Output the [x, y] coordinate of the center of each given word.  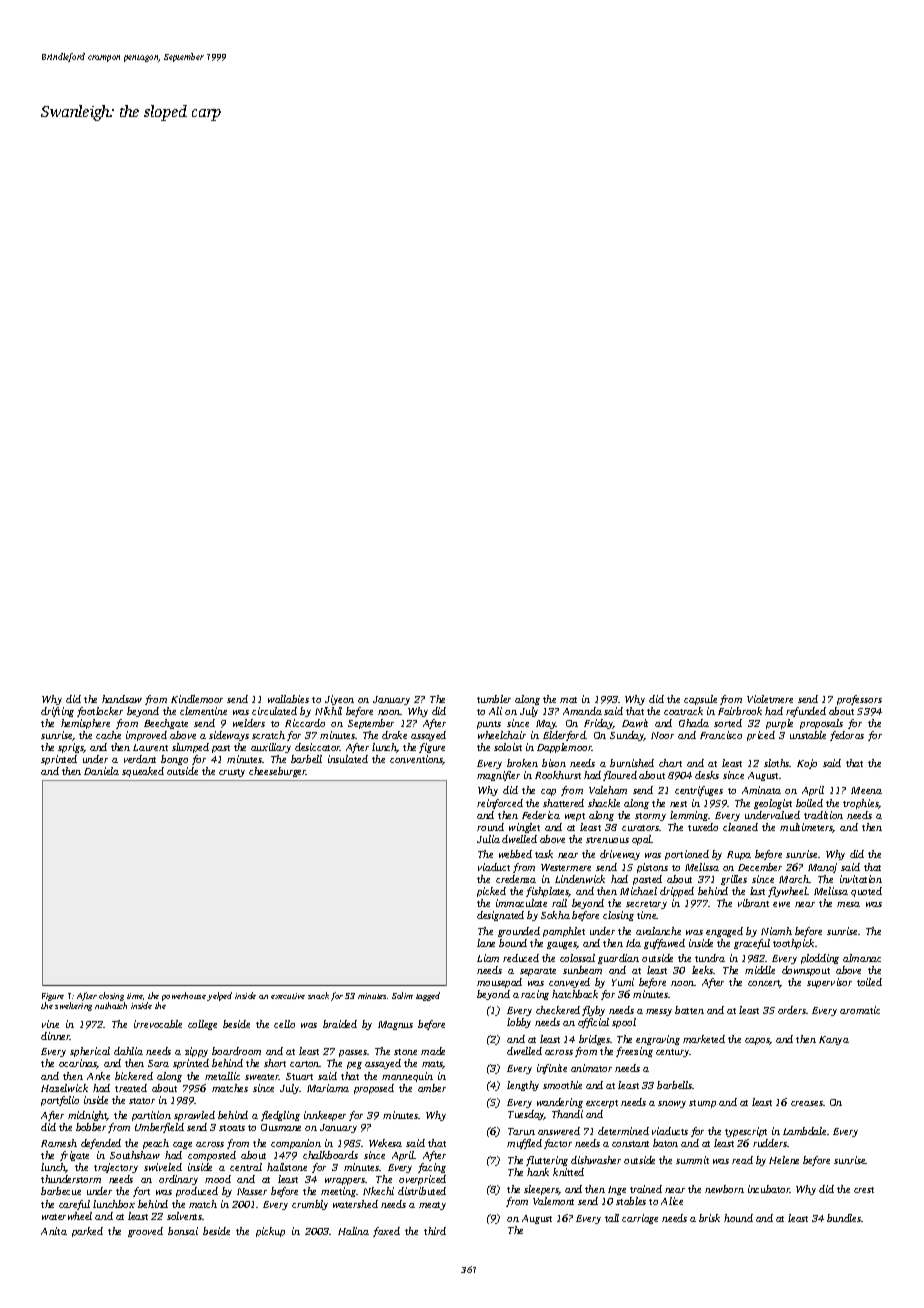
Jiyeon [339, 700]
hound [738, 1218]
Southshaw [135, 1155]
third [435, 1231]
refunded [806, 712]
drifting [57, 712]
